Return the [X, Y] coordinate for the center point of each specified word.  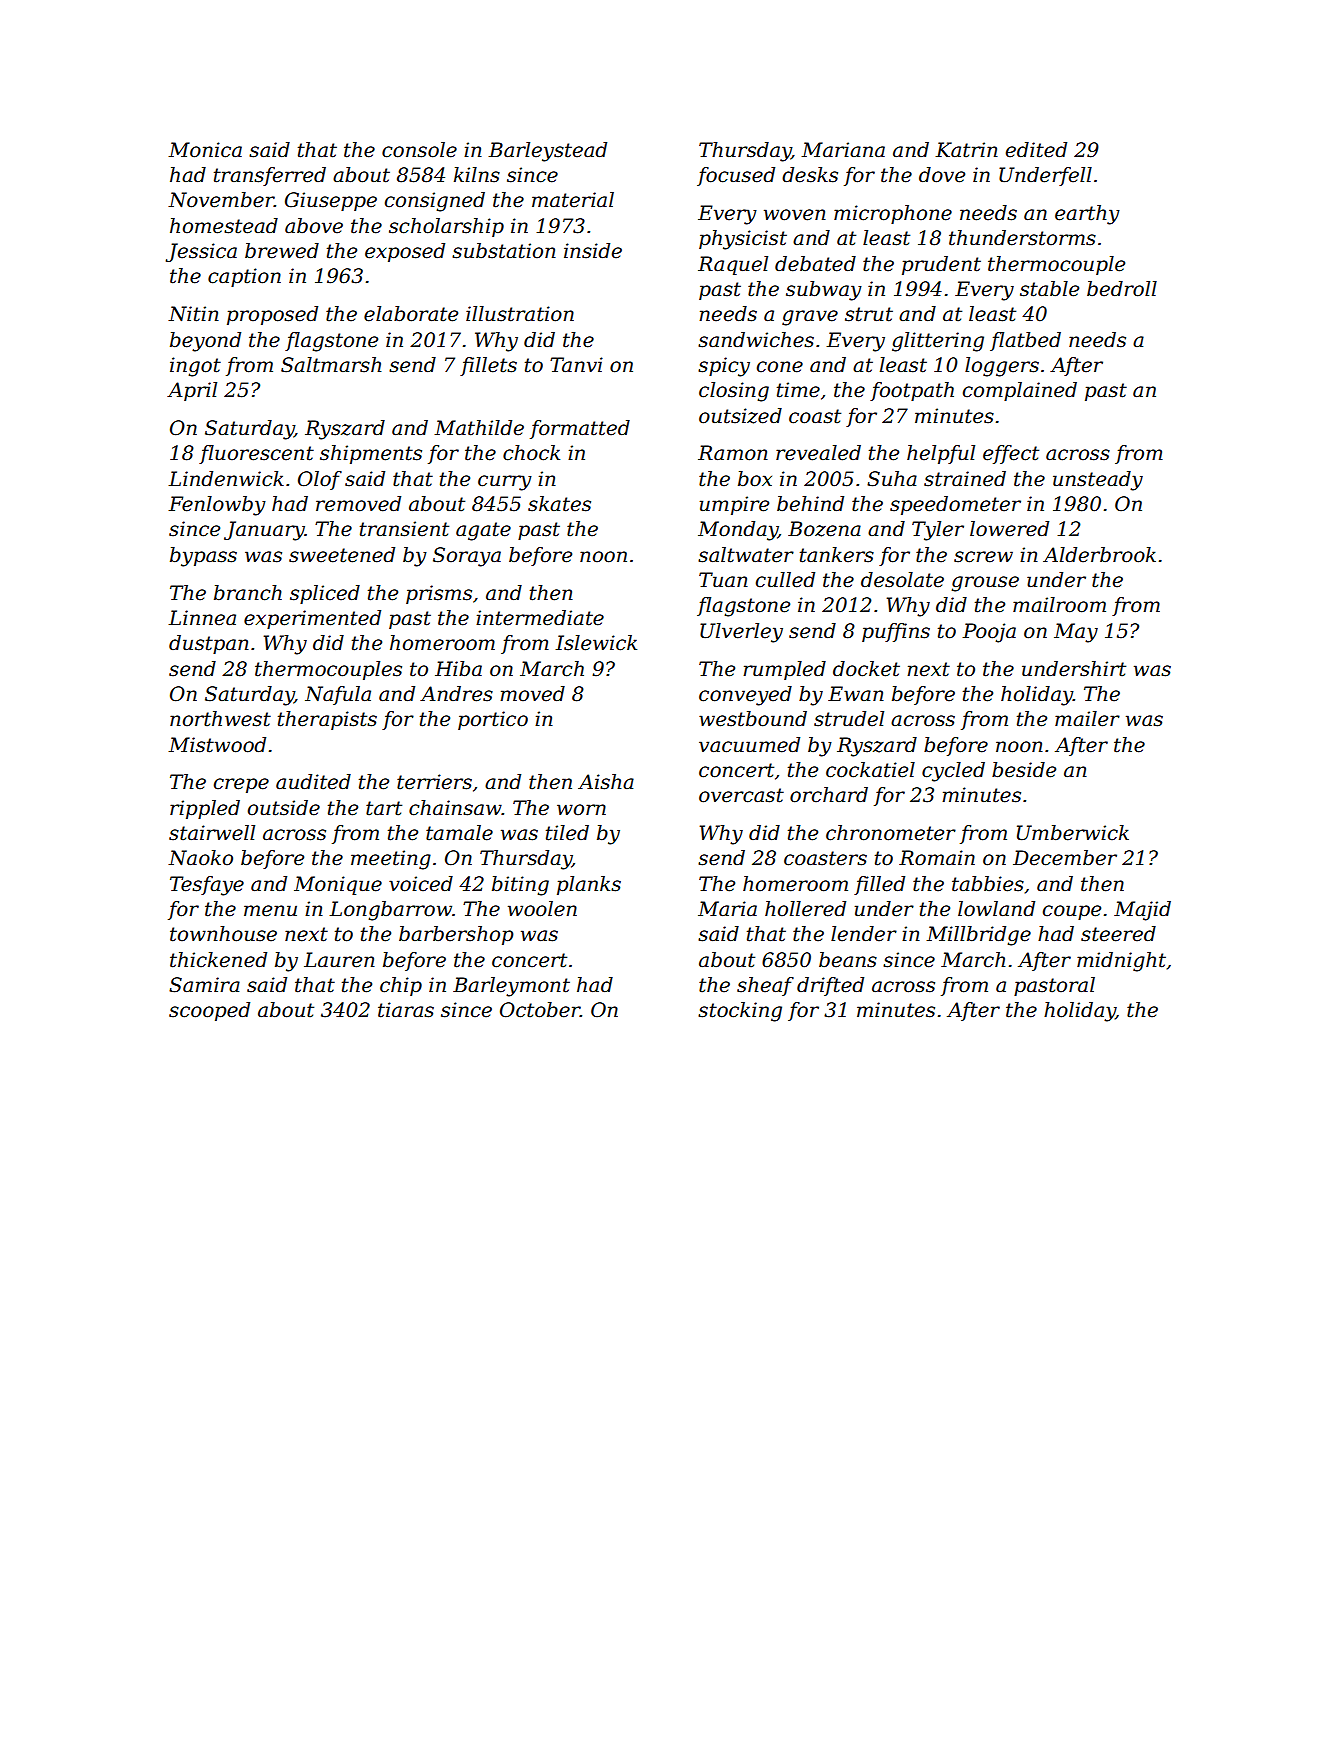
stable [1049, 289]
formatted [580, 429]
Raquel [733, 265]
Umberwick [1073, 833]
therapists [327, 720]
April [192, 391]
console [419, 150]
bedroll [1122, 289]
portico [493, 720]
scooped [209, 1011]
